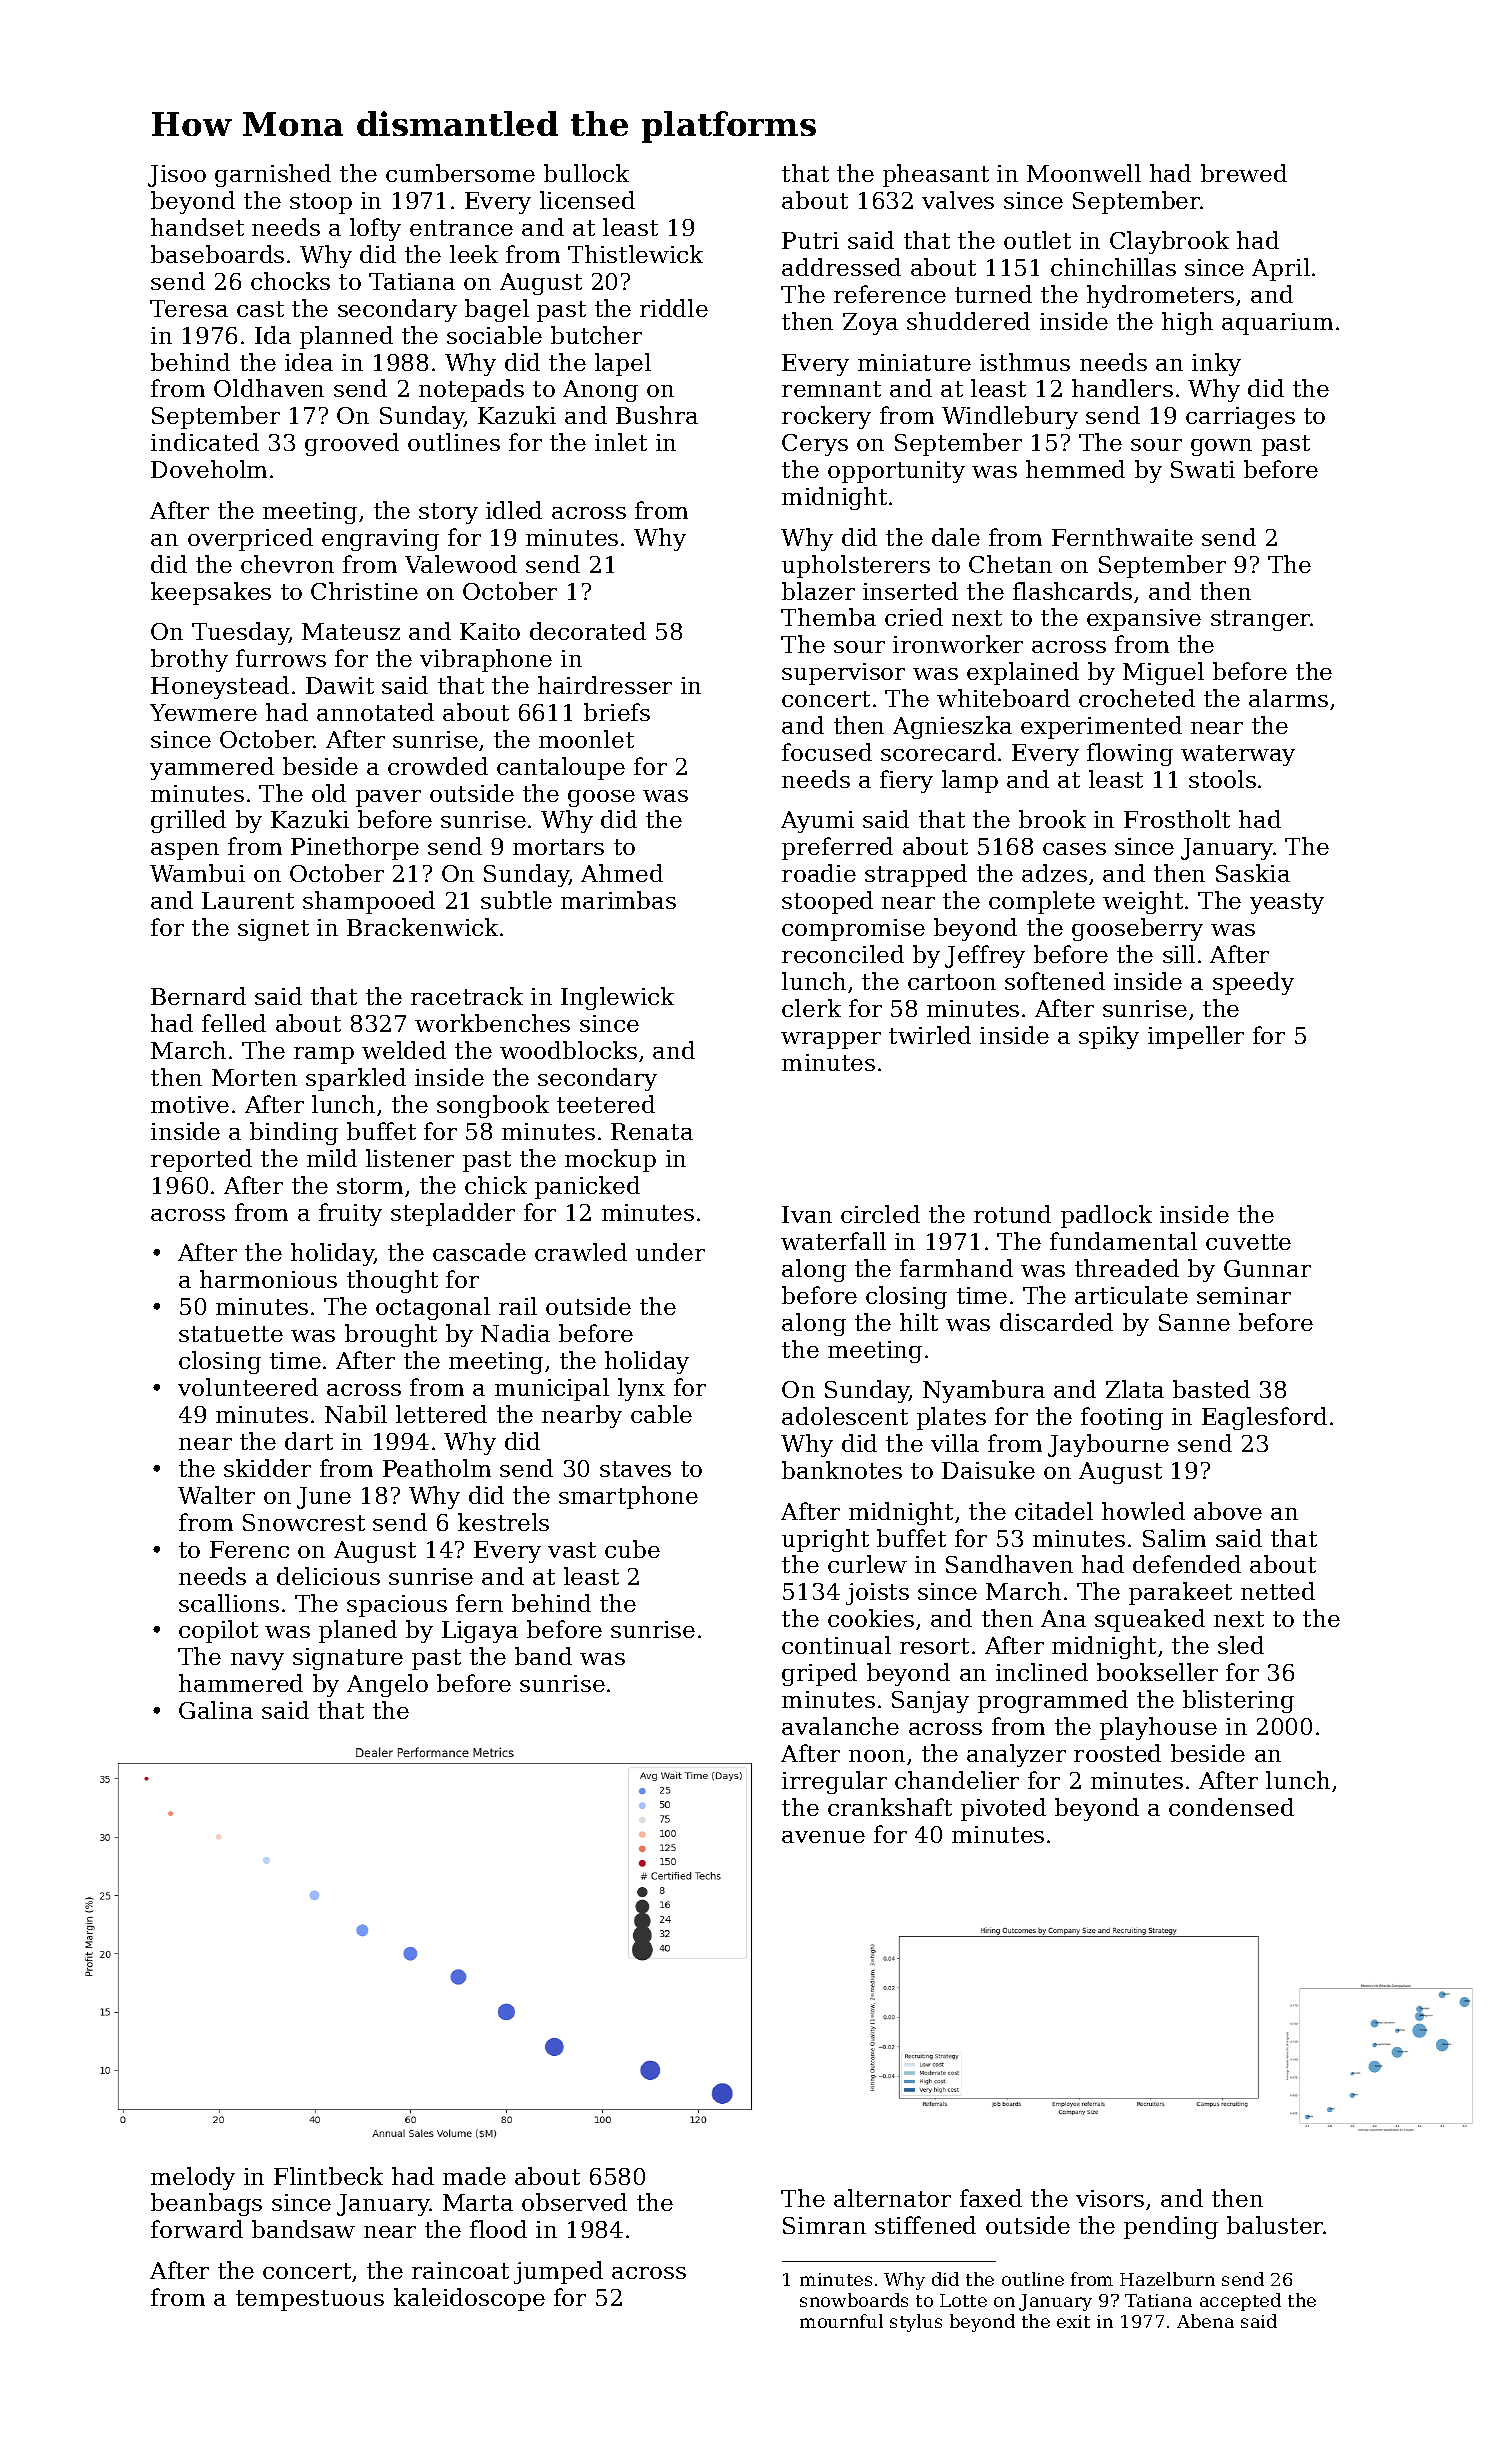  Describe the element at coordinates (810, 240) in the page. I see `Putri` at that location.
